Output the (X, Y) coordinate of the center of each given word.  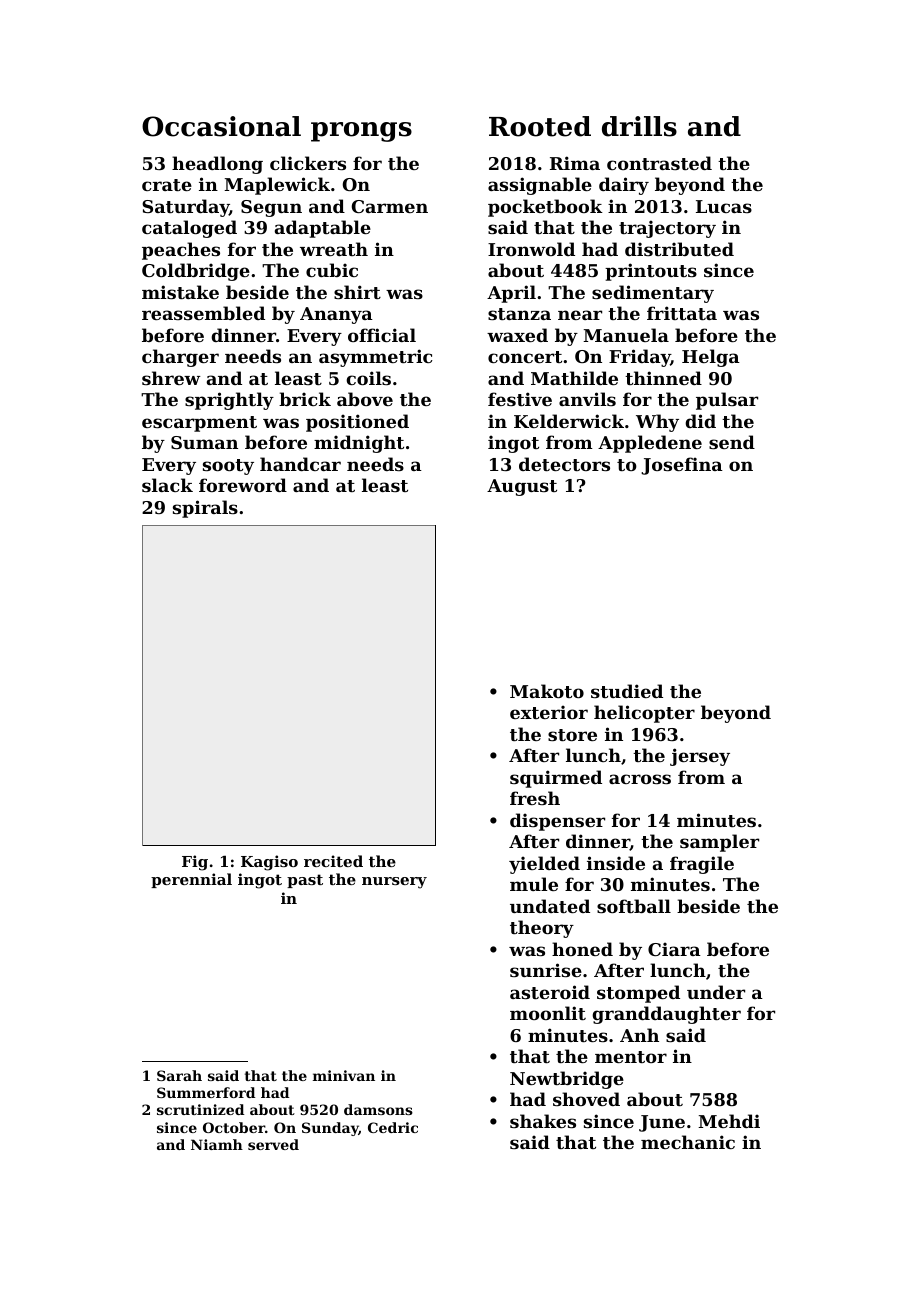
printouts (651, 272)
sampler (719, 843)
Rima (575, 163)
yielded (544, 865)
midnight (359, 444)
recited (333, 861)
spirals (205, 509)
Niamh (217, 1144)
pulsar (727, 401)
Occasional (221, 126)
